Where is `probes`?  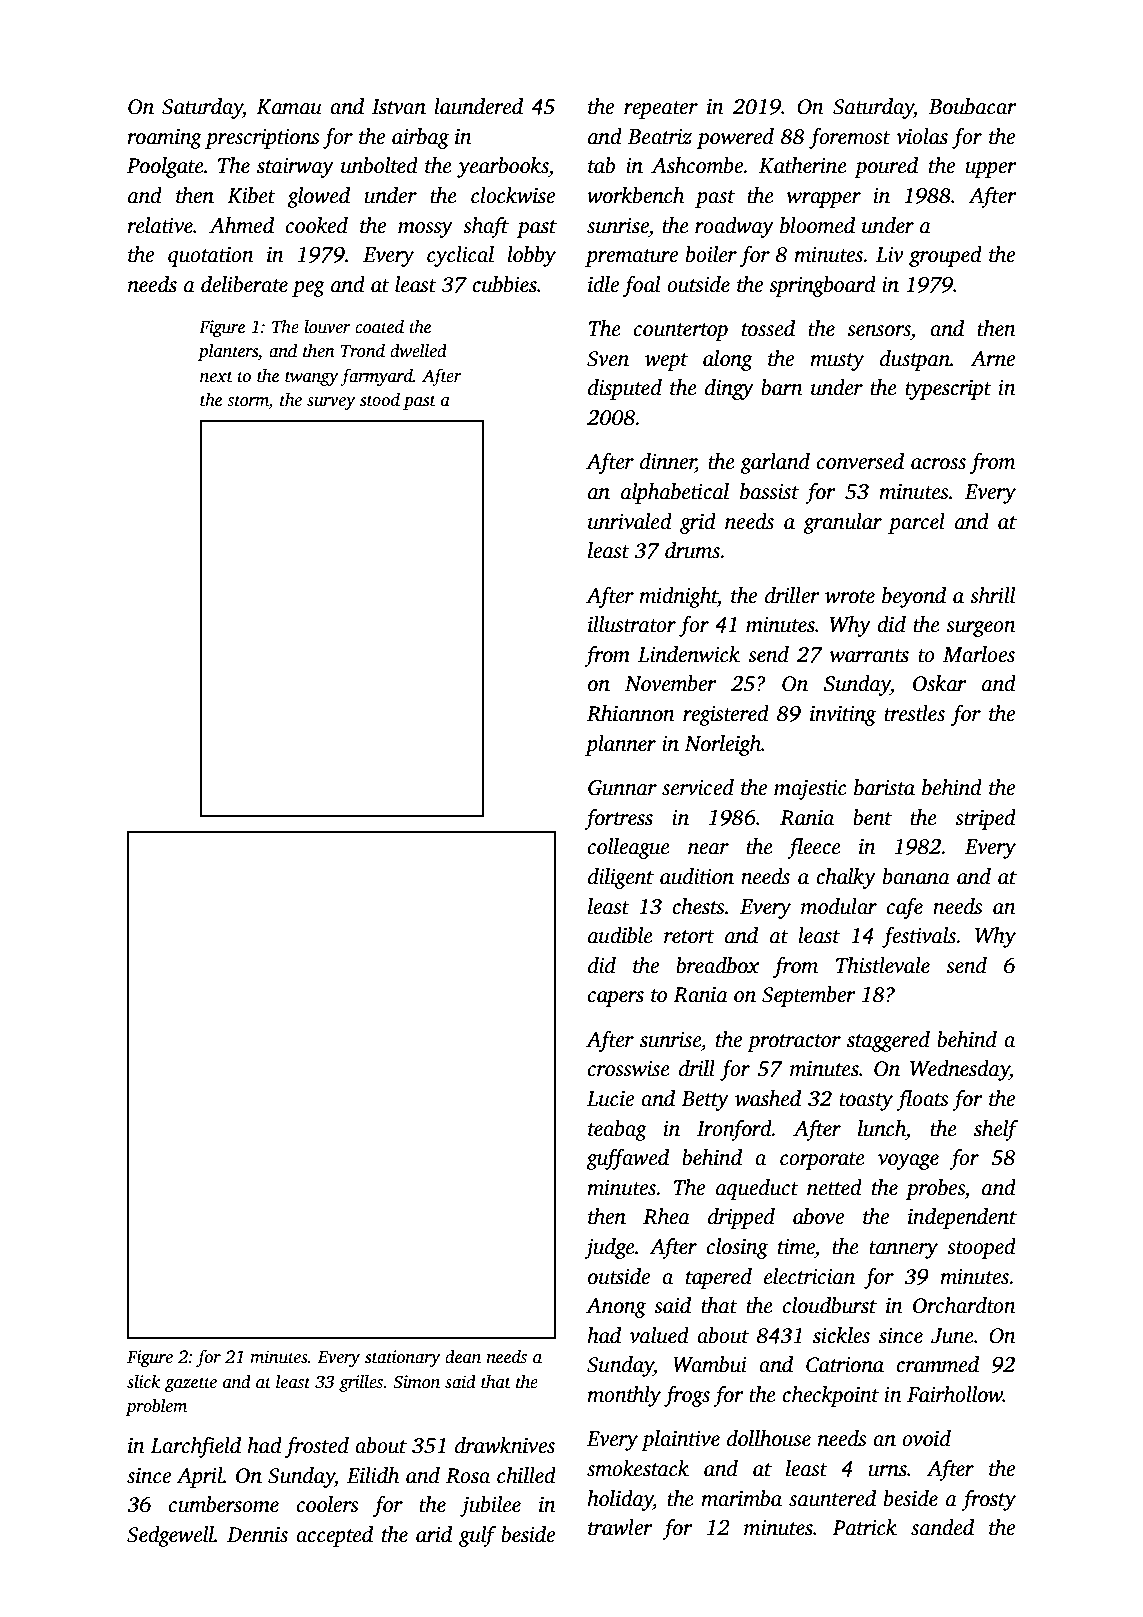 probes is located at coordinates (935, 1189).
